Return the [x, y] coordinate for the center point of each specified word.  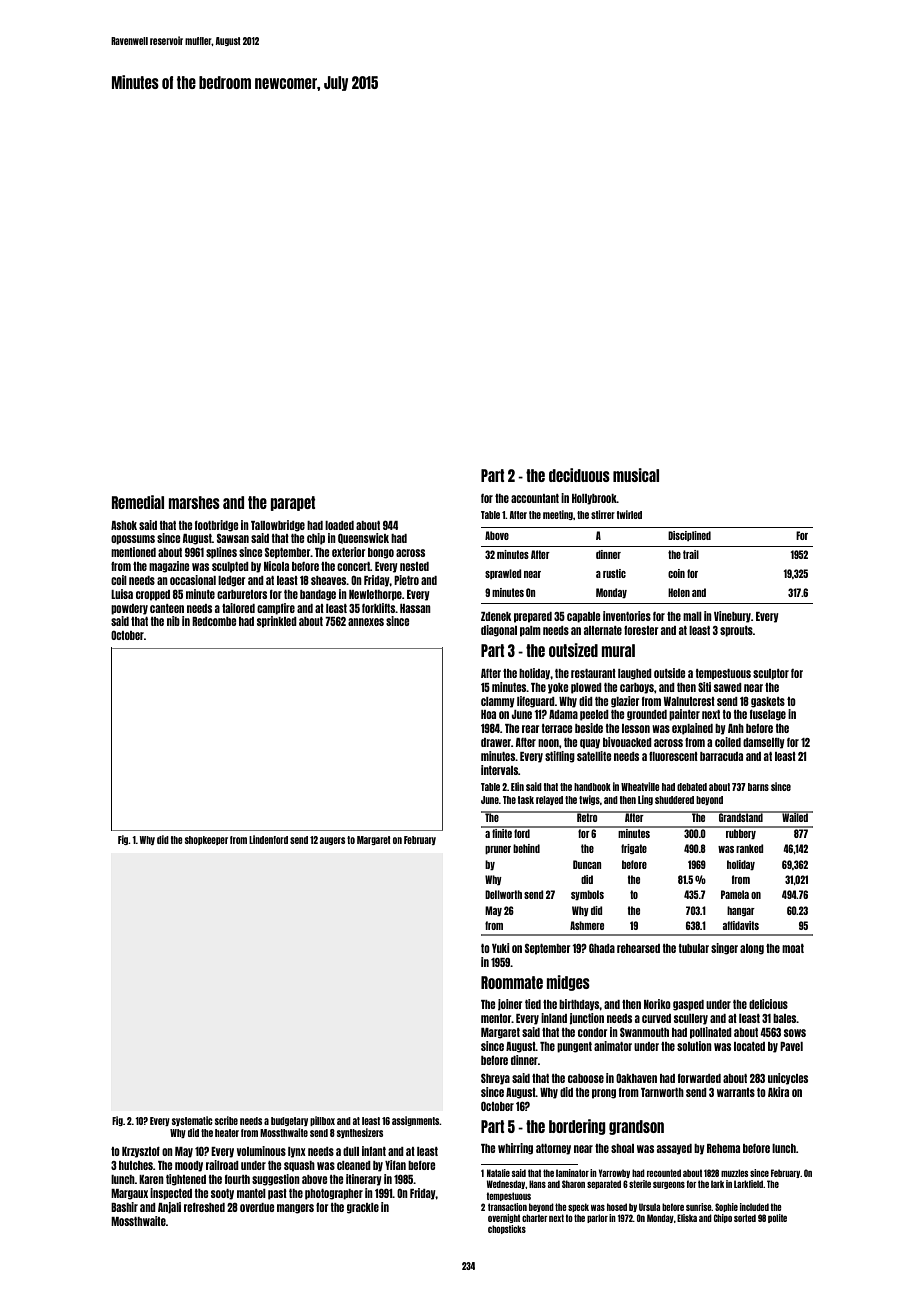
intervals [499, 770]
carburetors [242, 594]
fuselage [768, 715]
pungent [574, 1047]
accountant [535, 498]
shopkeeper [206, 840]
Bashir [124, 1207]
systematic [192, 1121]
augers [332, 841]
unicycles [788, 1079]
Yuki [501, 948]
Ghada [602, 948]
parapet [292, 503]
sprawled [503, 574]
